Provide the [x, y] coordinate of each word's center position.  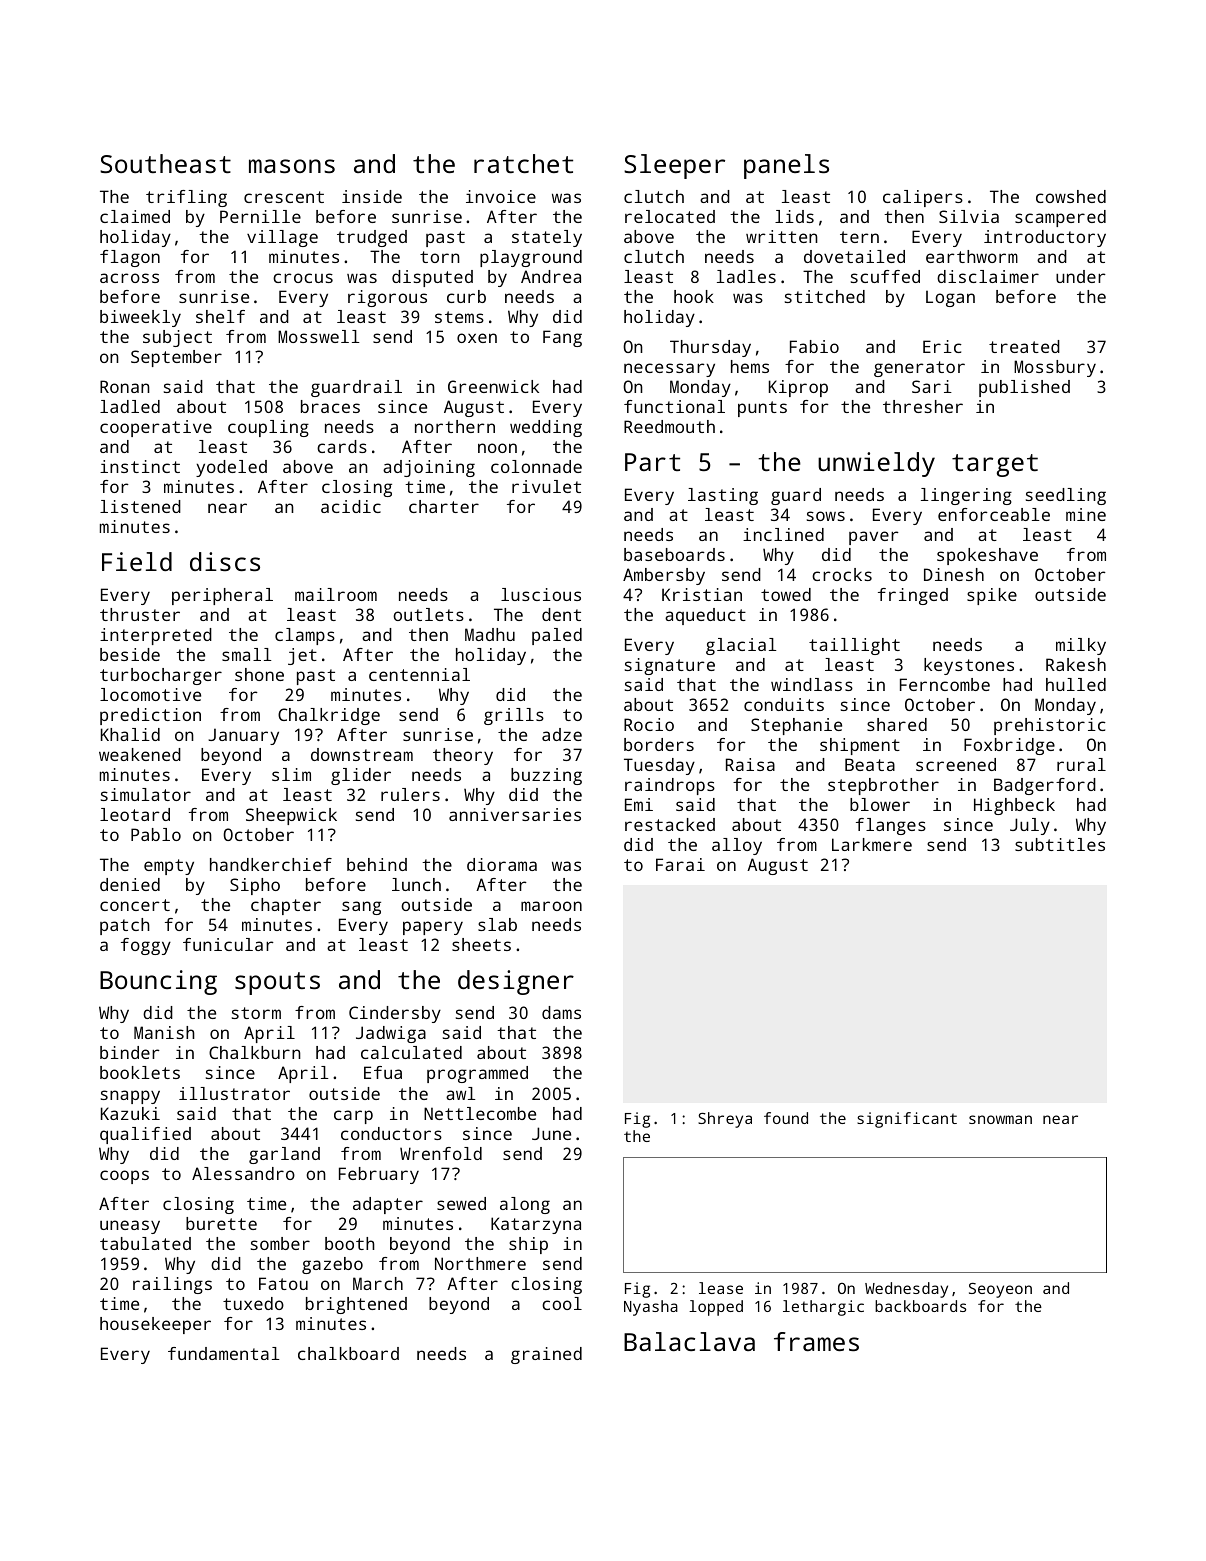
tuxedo [253, 1303]
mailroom [336, 594]
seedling [1066, 496]
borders [659, 744]
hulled [1076, 684]
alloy [737, 846]
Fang [562, 338]
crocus [303, 278]
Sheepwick [291, 816]
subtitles [1060, 844]
